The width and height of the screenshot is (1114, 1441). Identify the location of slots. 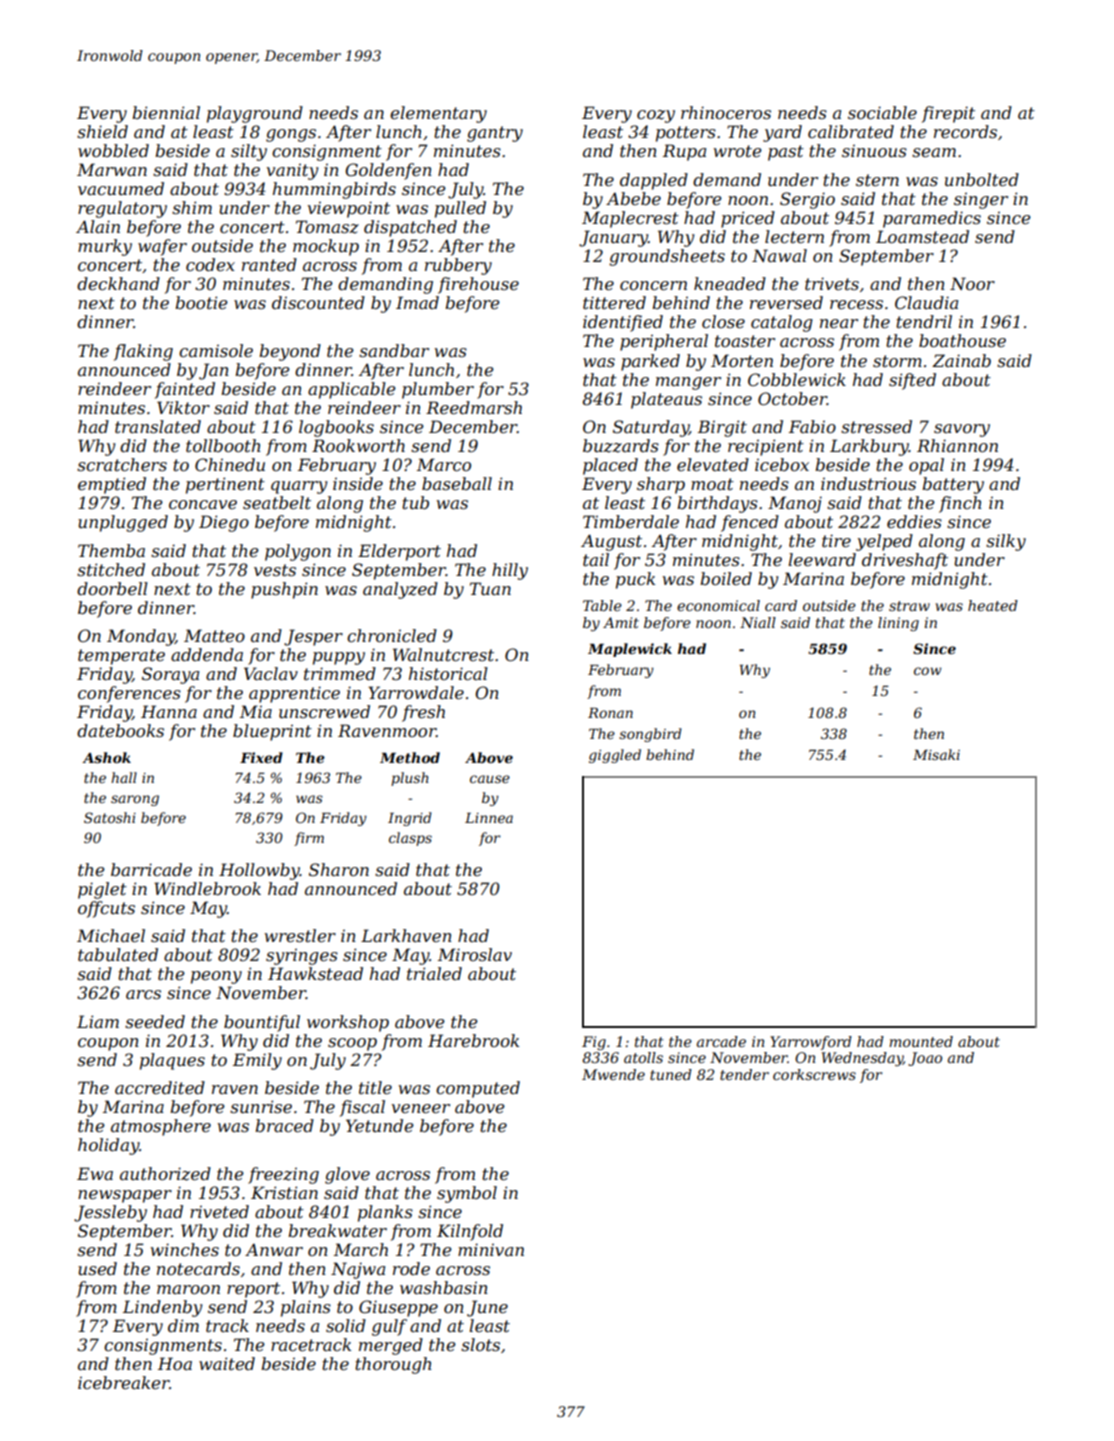
(480, 1344).
